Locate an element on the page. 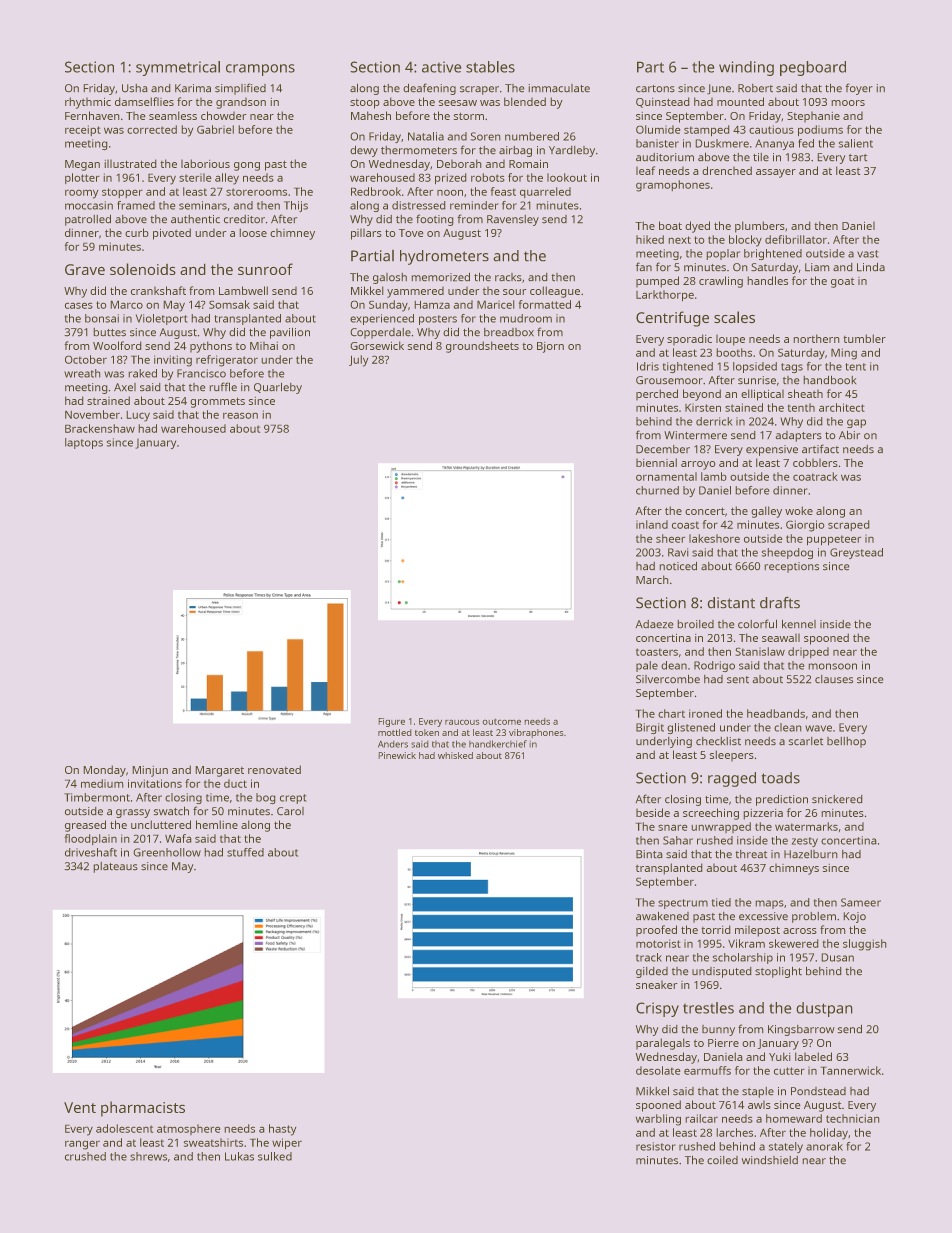 The height and width of the page is (1233, 952). Grave is located at coordinates (85, 269).
